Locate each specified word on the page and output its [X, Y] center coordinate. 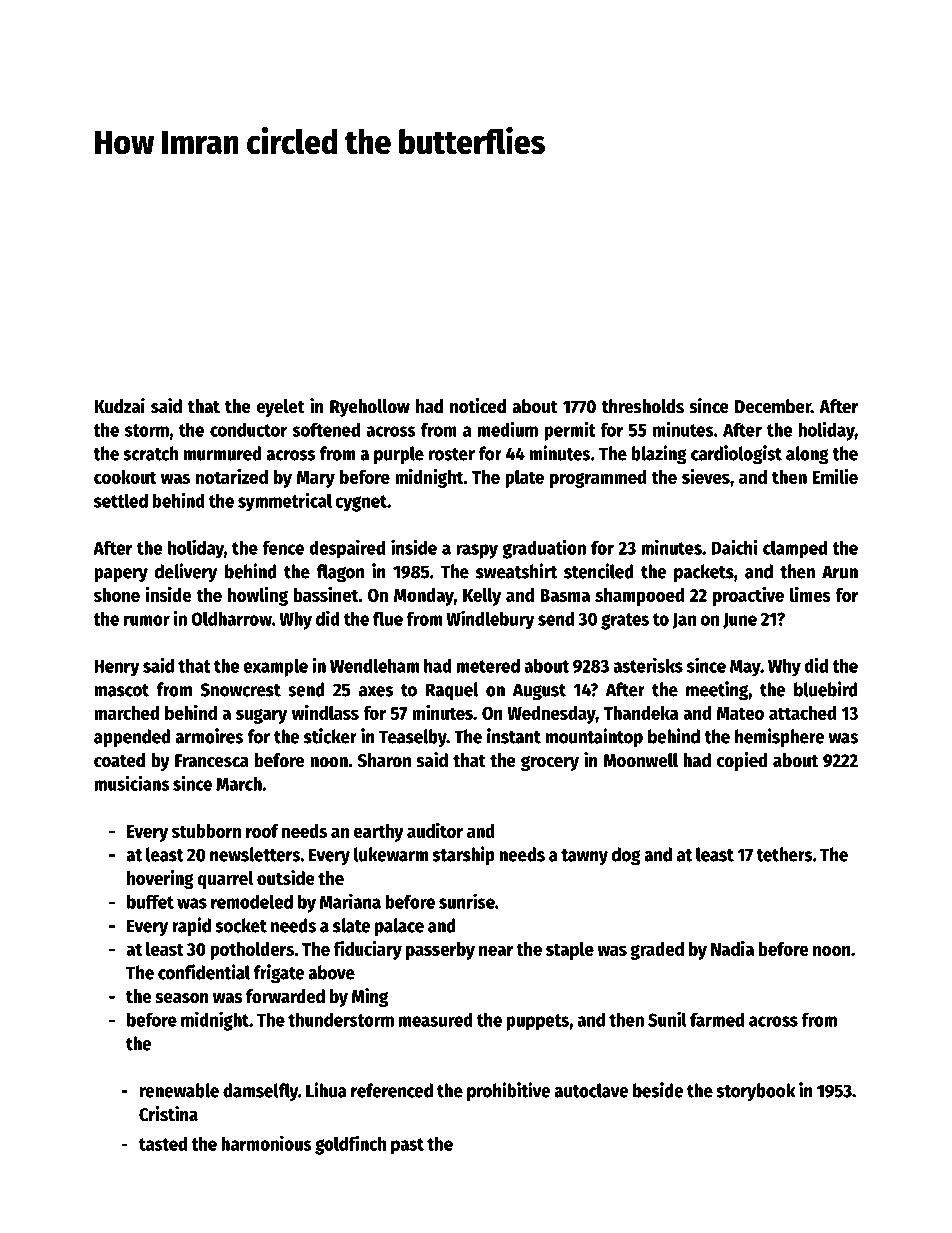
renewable [179, 1090]
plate [524, 479]
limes [810, 594]
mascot [121, 690]
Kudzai [119, 406]
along [807, 455]
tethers [784, 854]
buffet [150, 902]
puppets [538, 1022]
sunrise [467, 901]
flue [388, 618]
